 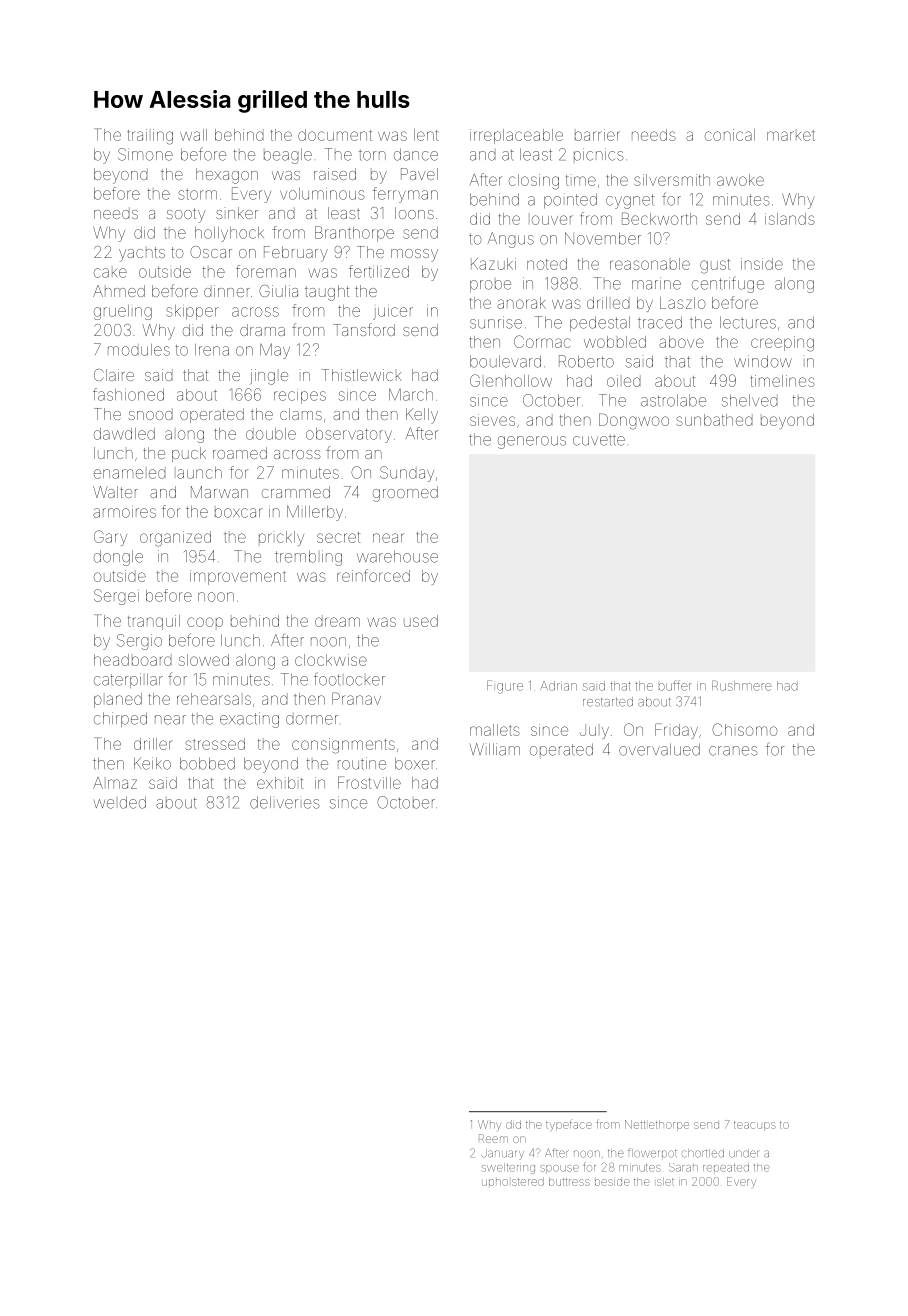 What do you see at coordinates (369, 782) in the image?
I see `Frostville` at bounding box center [369, 782].
